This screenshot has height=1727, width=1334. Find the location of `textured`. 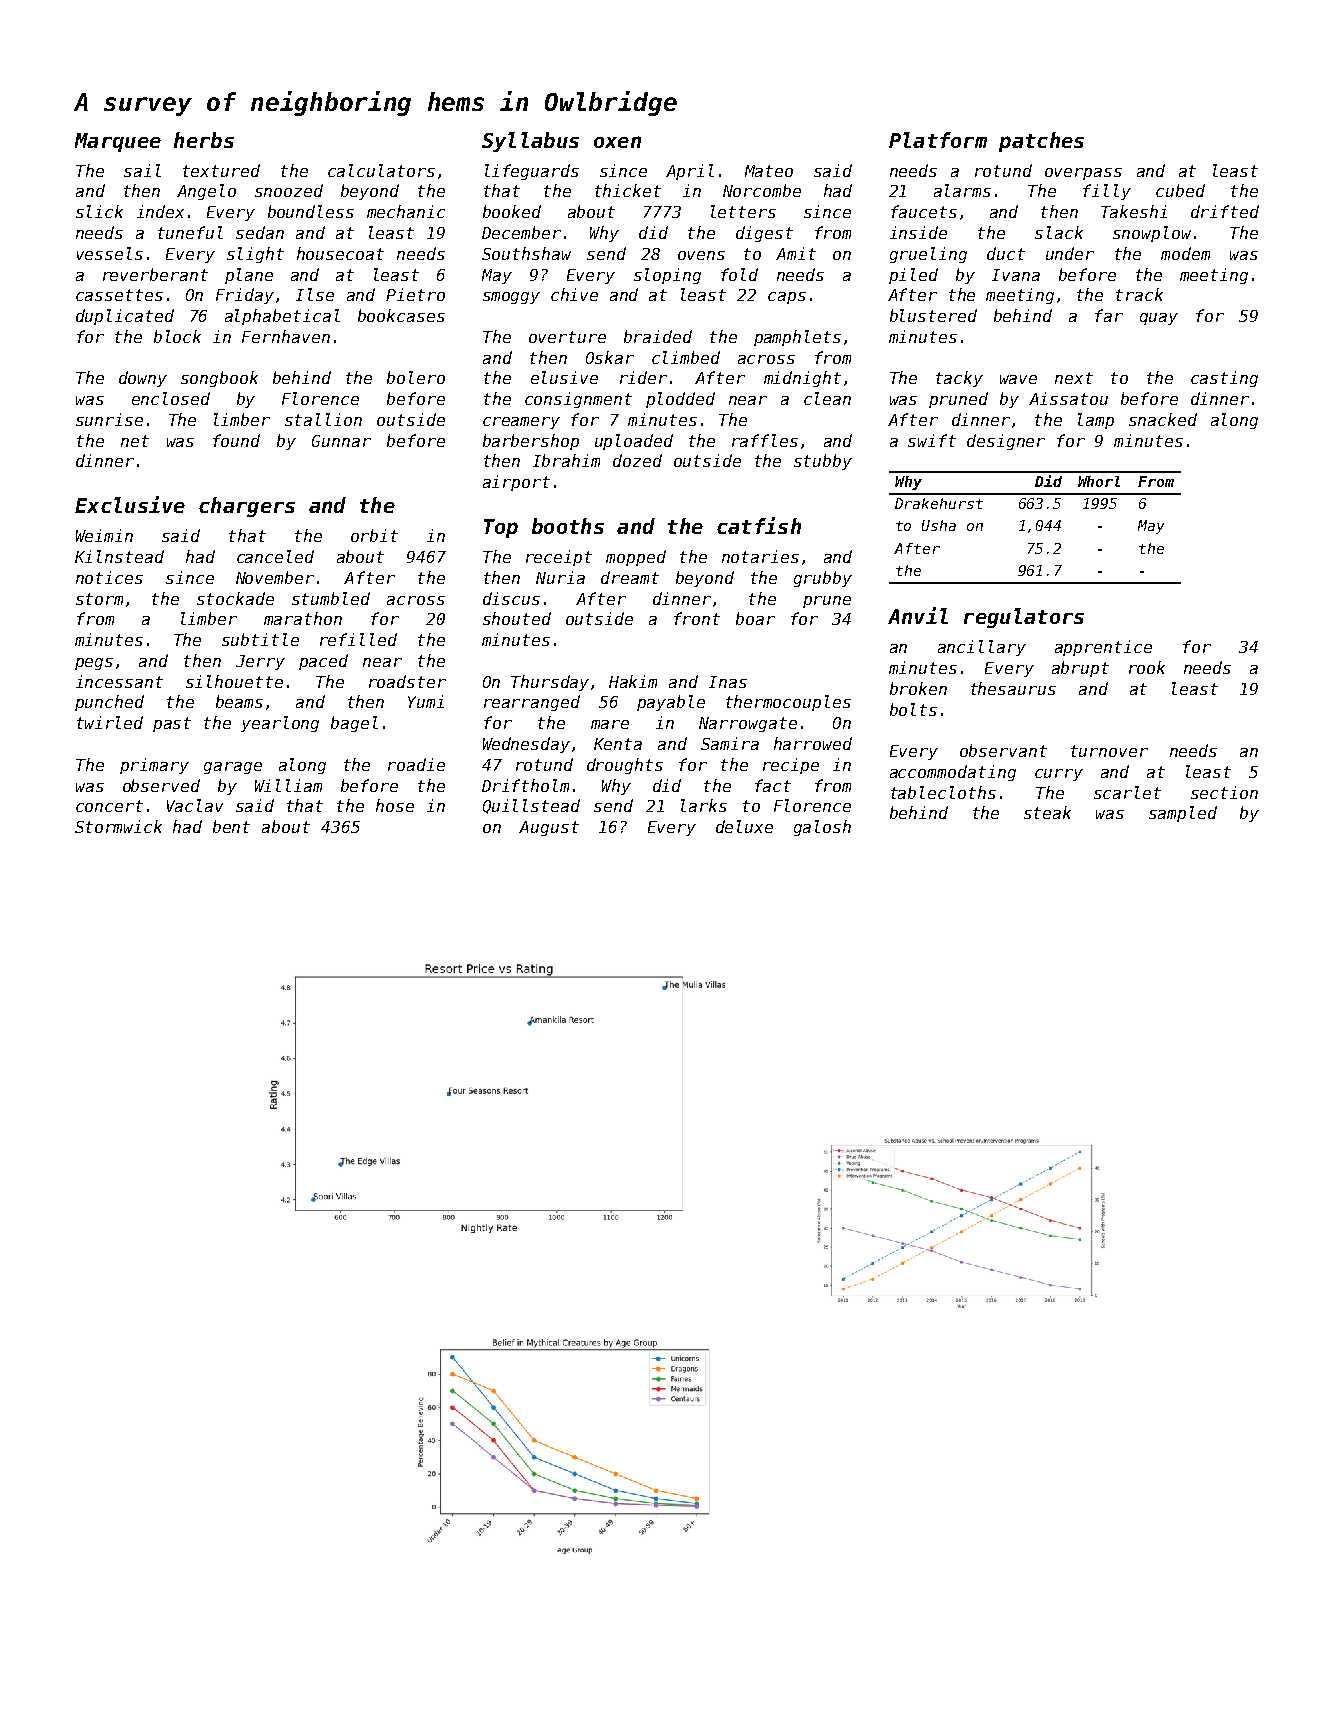

textured is located at coordinates (221, 170).
